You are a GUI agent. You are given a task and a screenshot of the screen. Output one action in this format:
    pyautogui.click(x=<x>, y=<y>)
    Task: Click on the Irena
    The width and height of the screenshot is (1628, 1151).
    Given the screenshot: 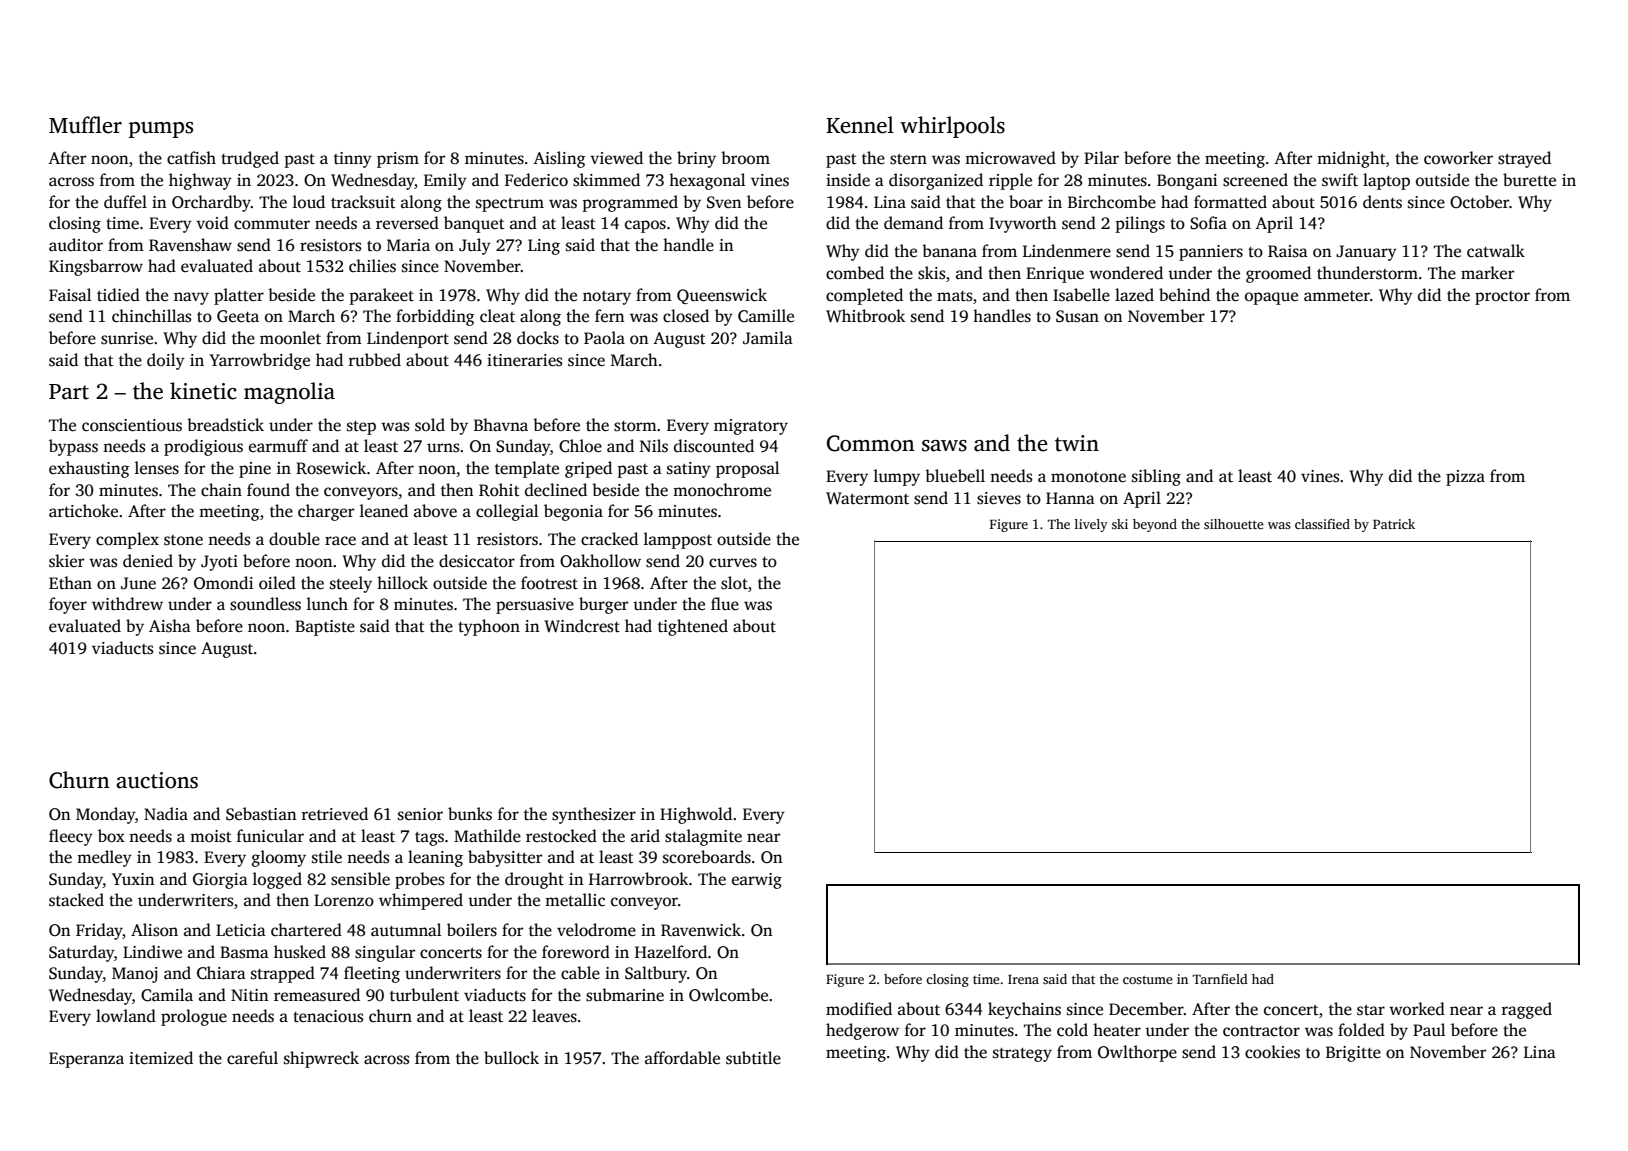 What is the action you would take?
    pyautogui.click(x=1023, y=979)
